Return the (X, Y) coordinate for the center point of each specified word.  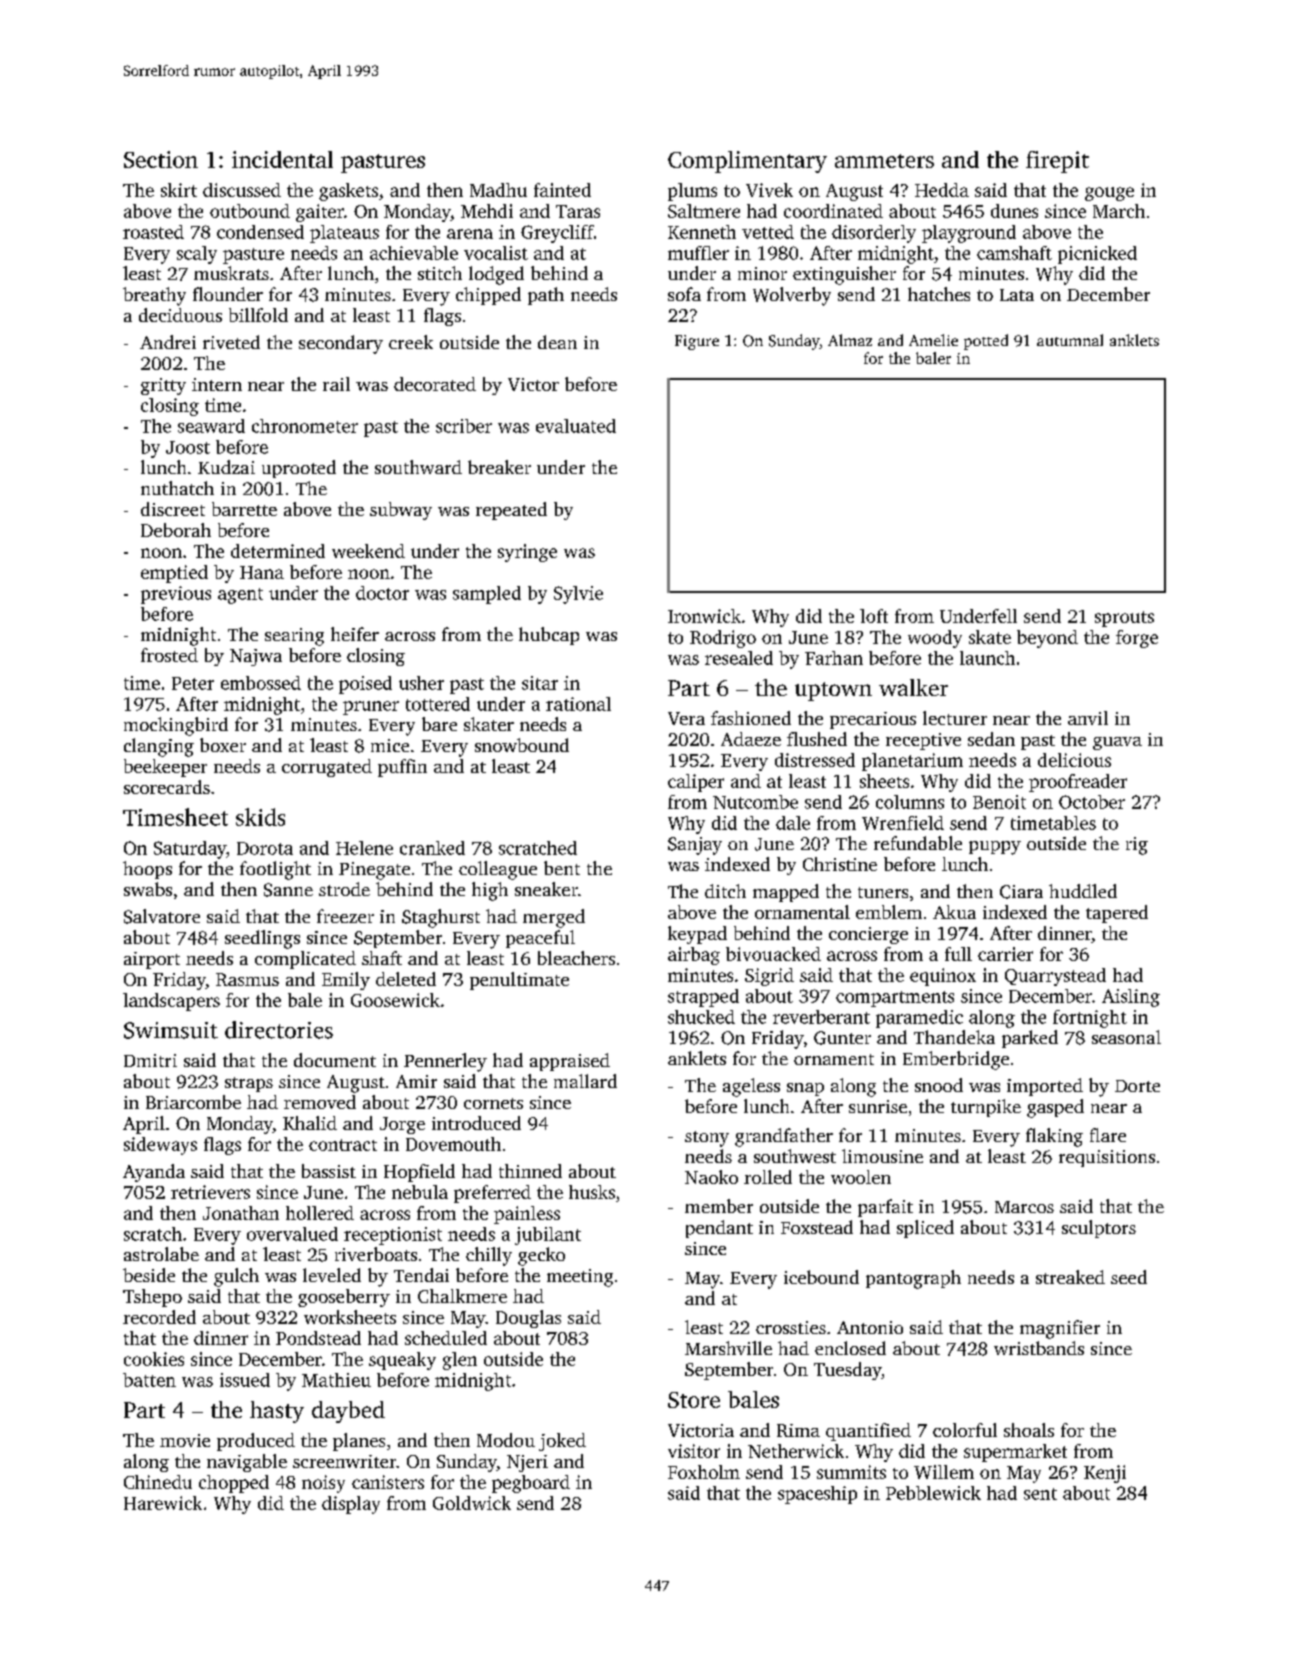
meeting (580, 1278)
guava (1117, 743)
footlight (275, 870)
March (1119, 211)
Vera (686, 718)
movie (185, 1440)
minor (762, 273)
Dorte (1137, 1086)
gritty (163, 386)
